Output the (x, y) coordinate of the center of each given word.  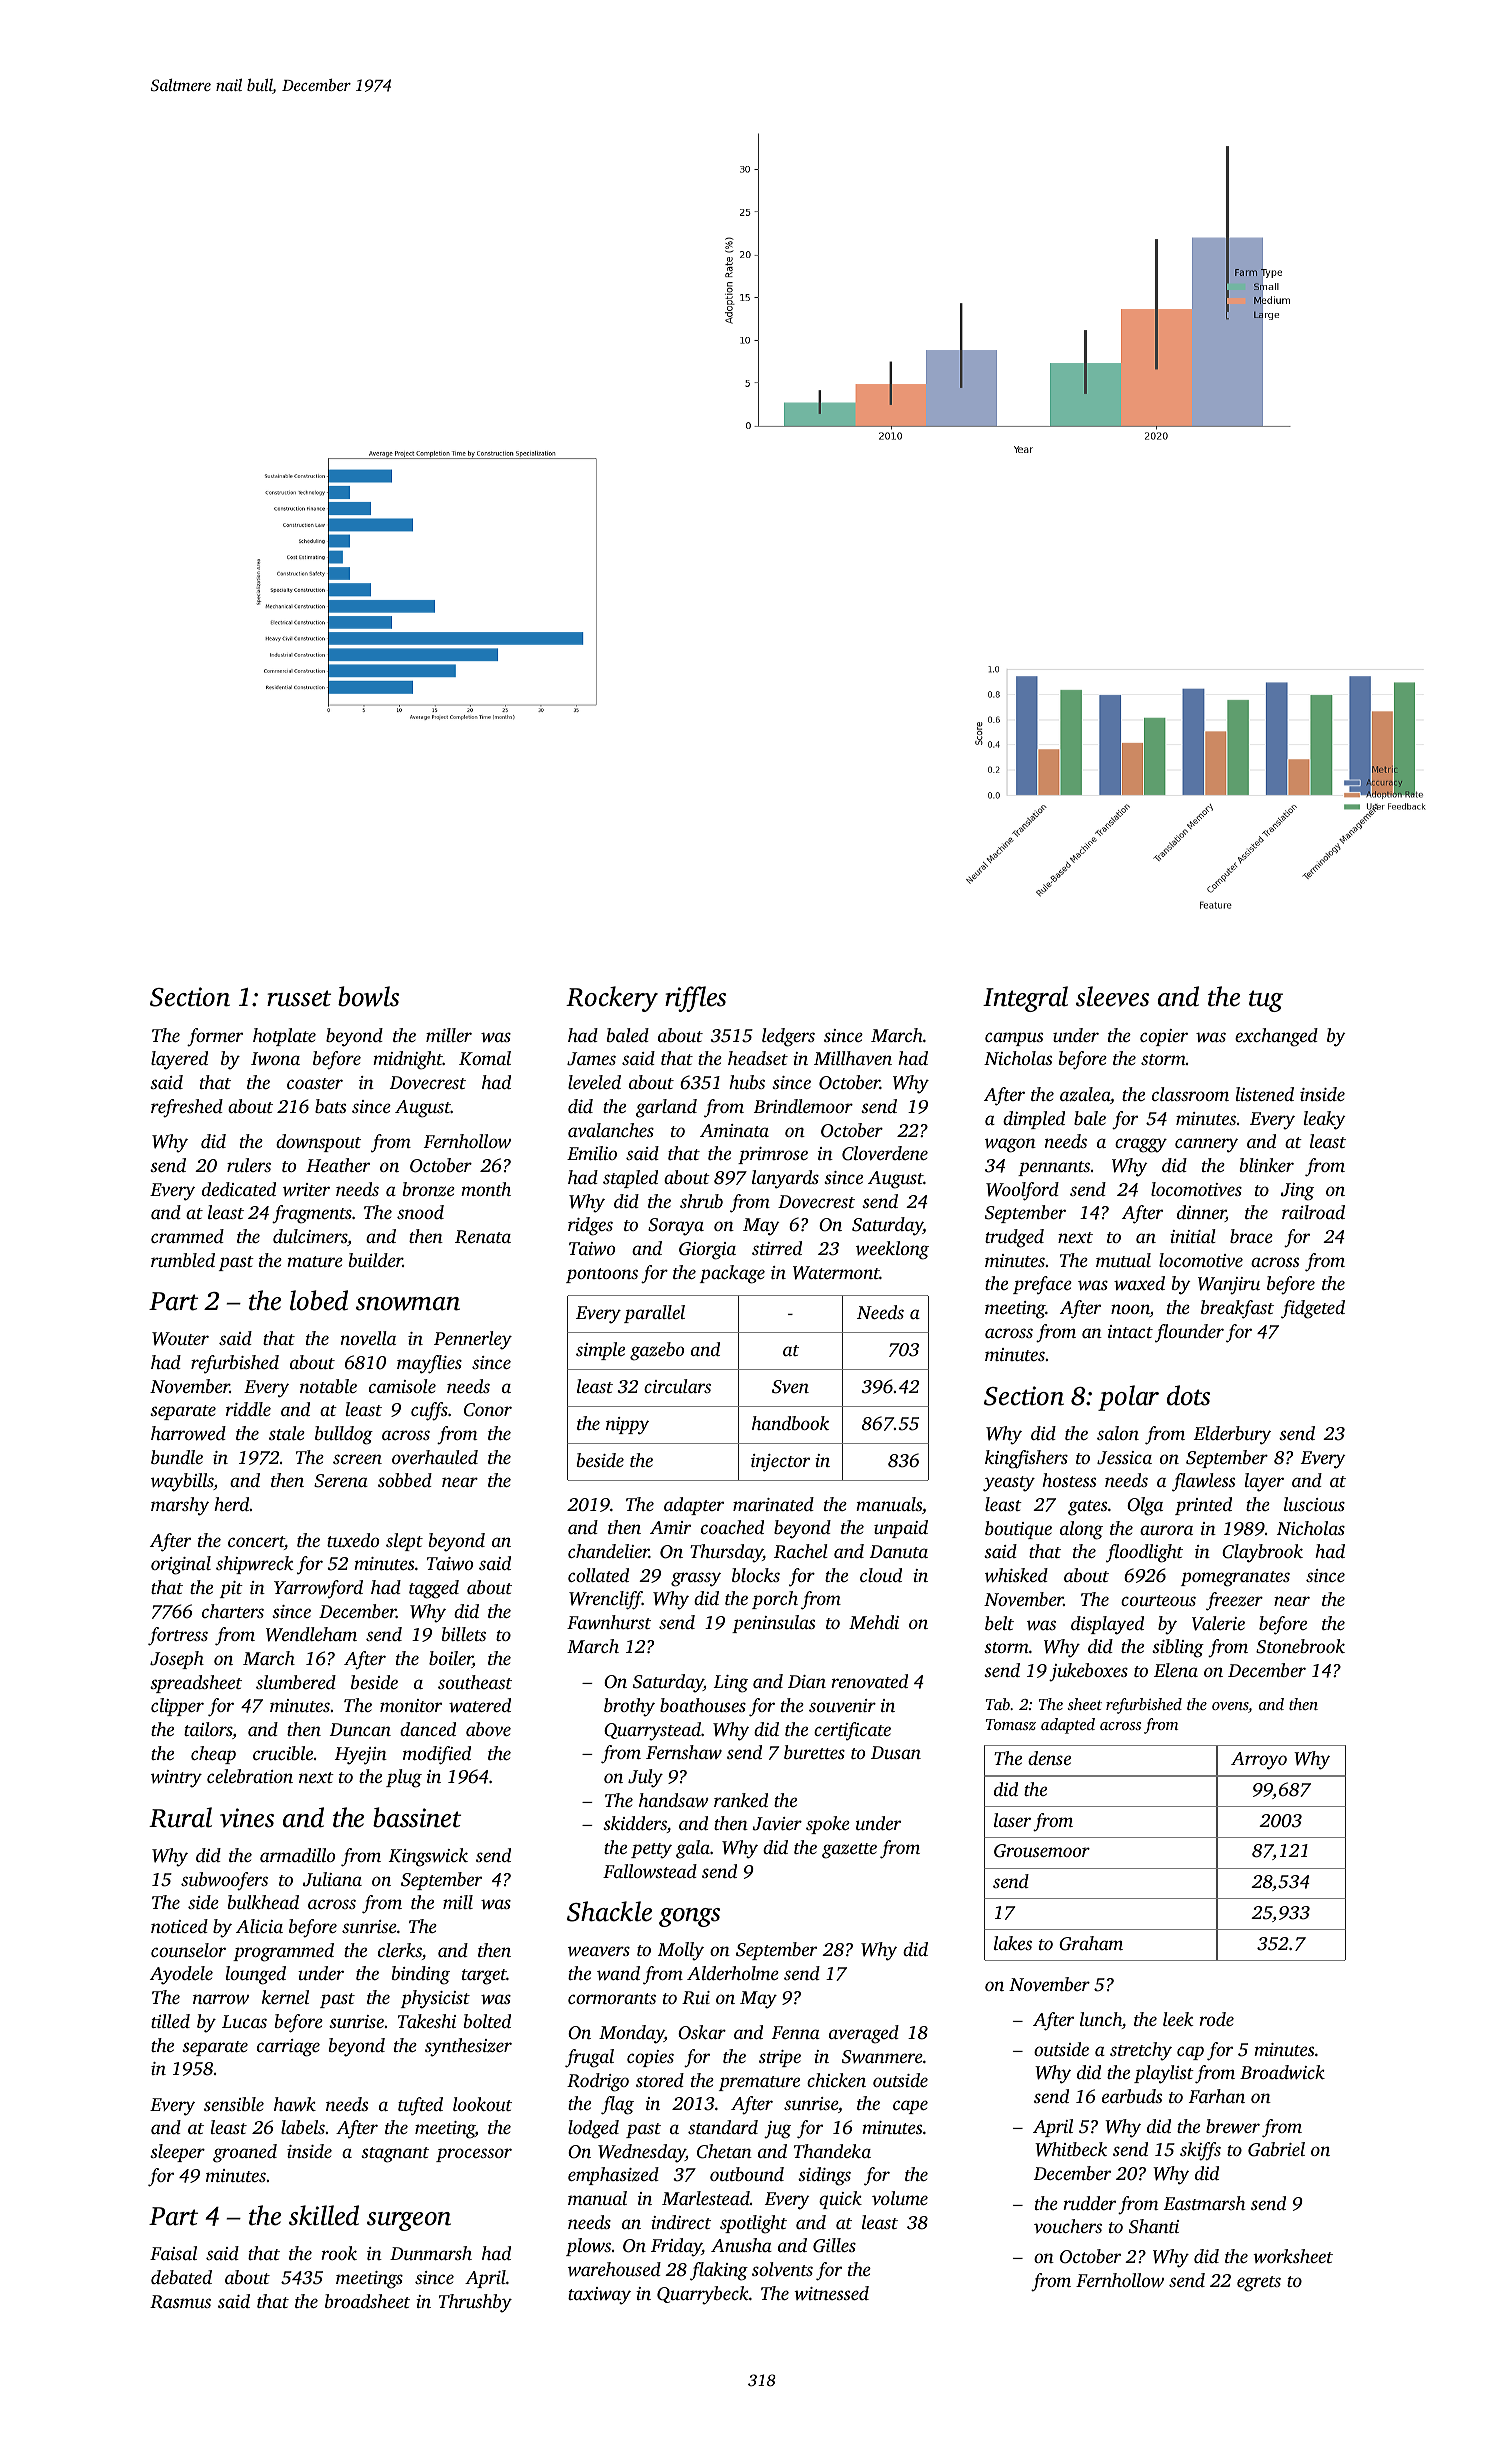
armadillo (297, 1855)
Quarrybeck (703, 2295)
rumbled (183, 1260)
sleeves (1112, 996)
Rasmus (180, 2302)
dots (1188, 1395)
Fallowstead (650, 1871)
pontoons (602, 1275)
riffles (695, 999)
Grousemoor (1042, 1851)
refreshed (187, 1108)
